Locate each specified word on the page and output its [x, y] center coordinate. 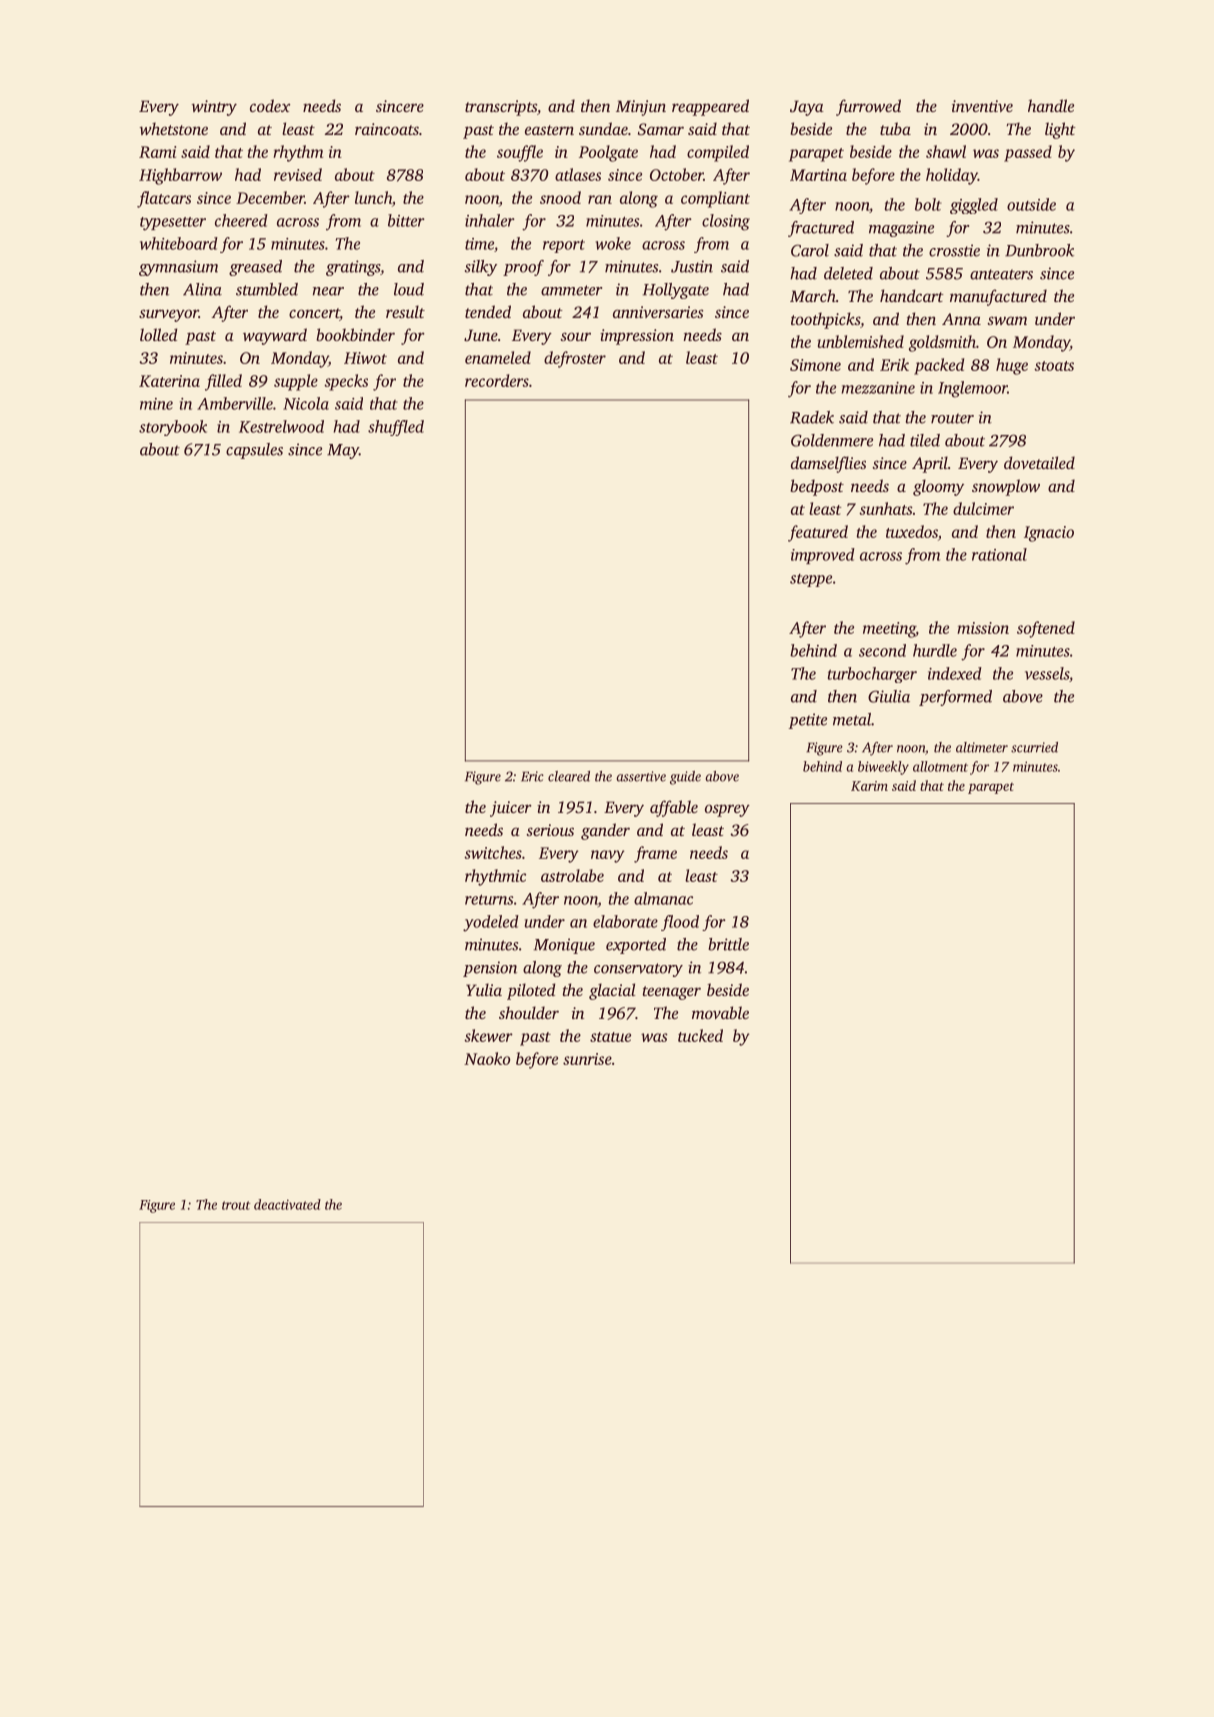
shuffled [396, 428]
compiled [718, 153]
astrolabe [572, 875]
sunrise [587, 1059]
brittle [728, 944]
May [343, 451]
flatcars [164, 199]
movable [720, 1012]
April [930, 464]
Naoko [487, 1058]
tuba [895, 128]
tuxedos [912, 531]
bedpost [817, 487]
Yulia [484, 989]
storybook [173, 428]
